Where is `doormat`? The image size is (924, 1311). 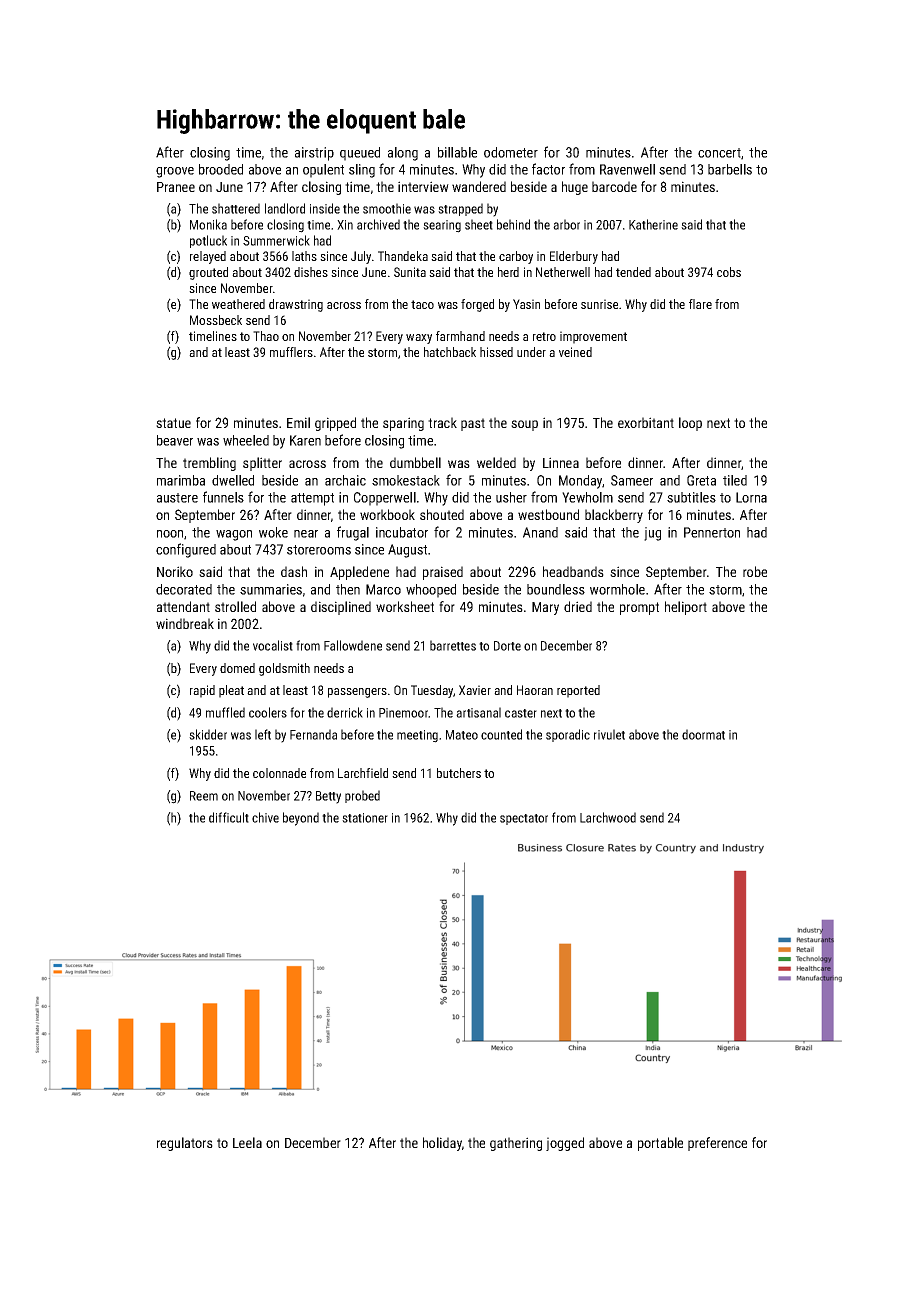
doormat is located at coordinates (703, 734).
